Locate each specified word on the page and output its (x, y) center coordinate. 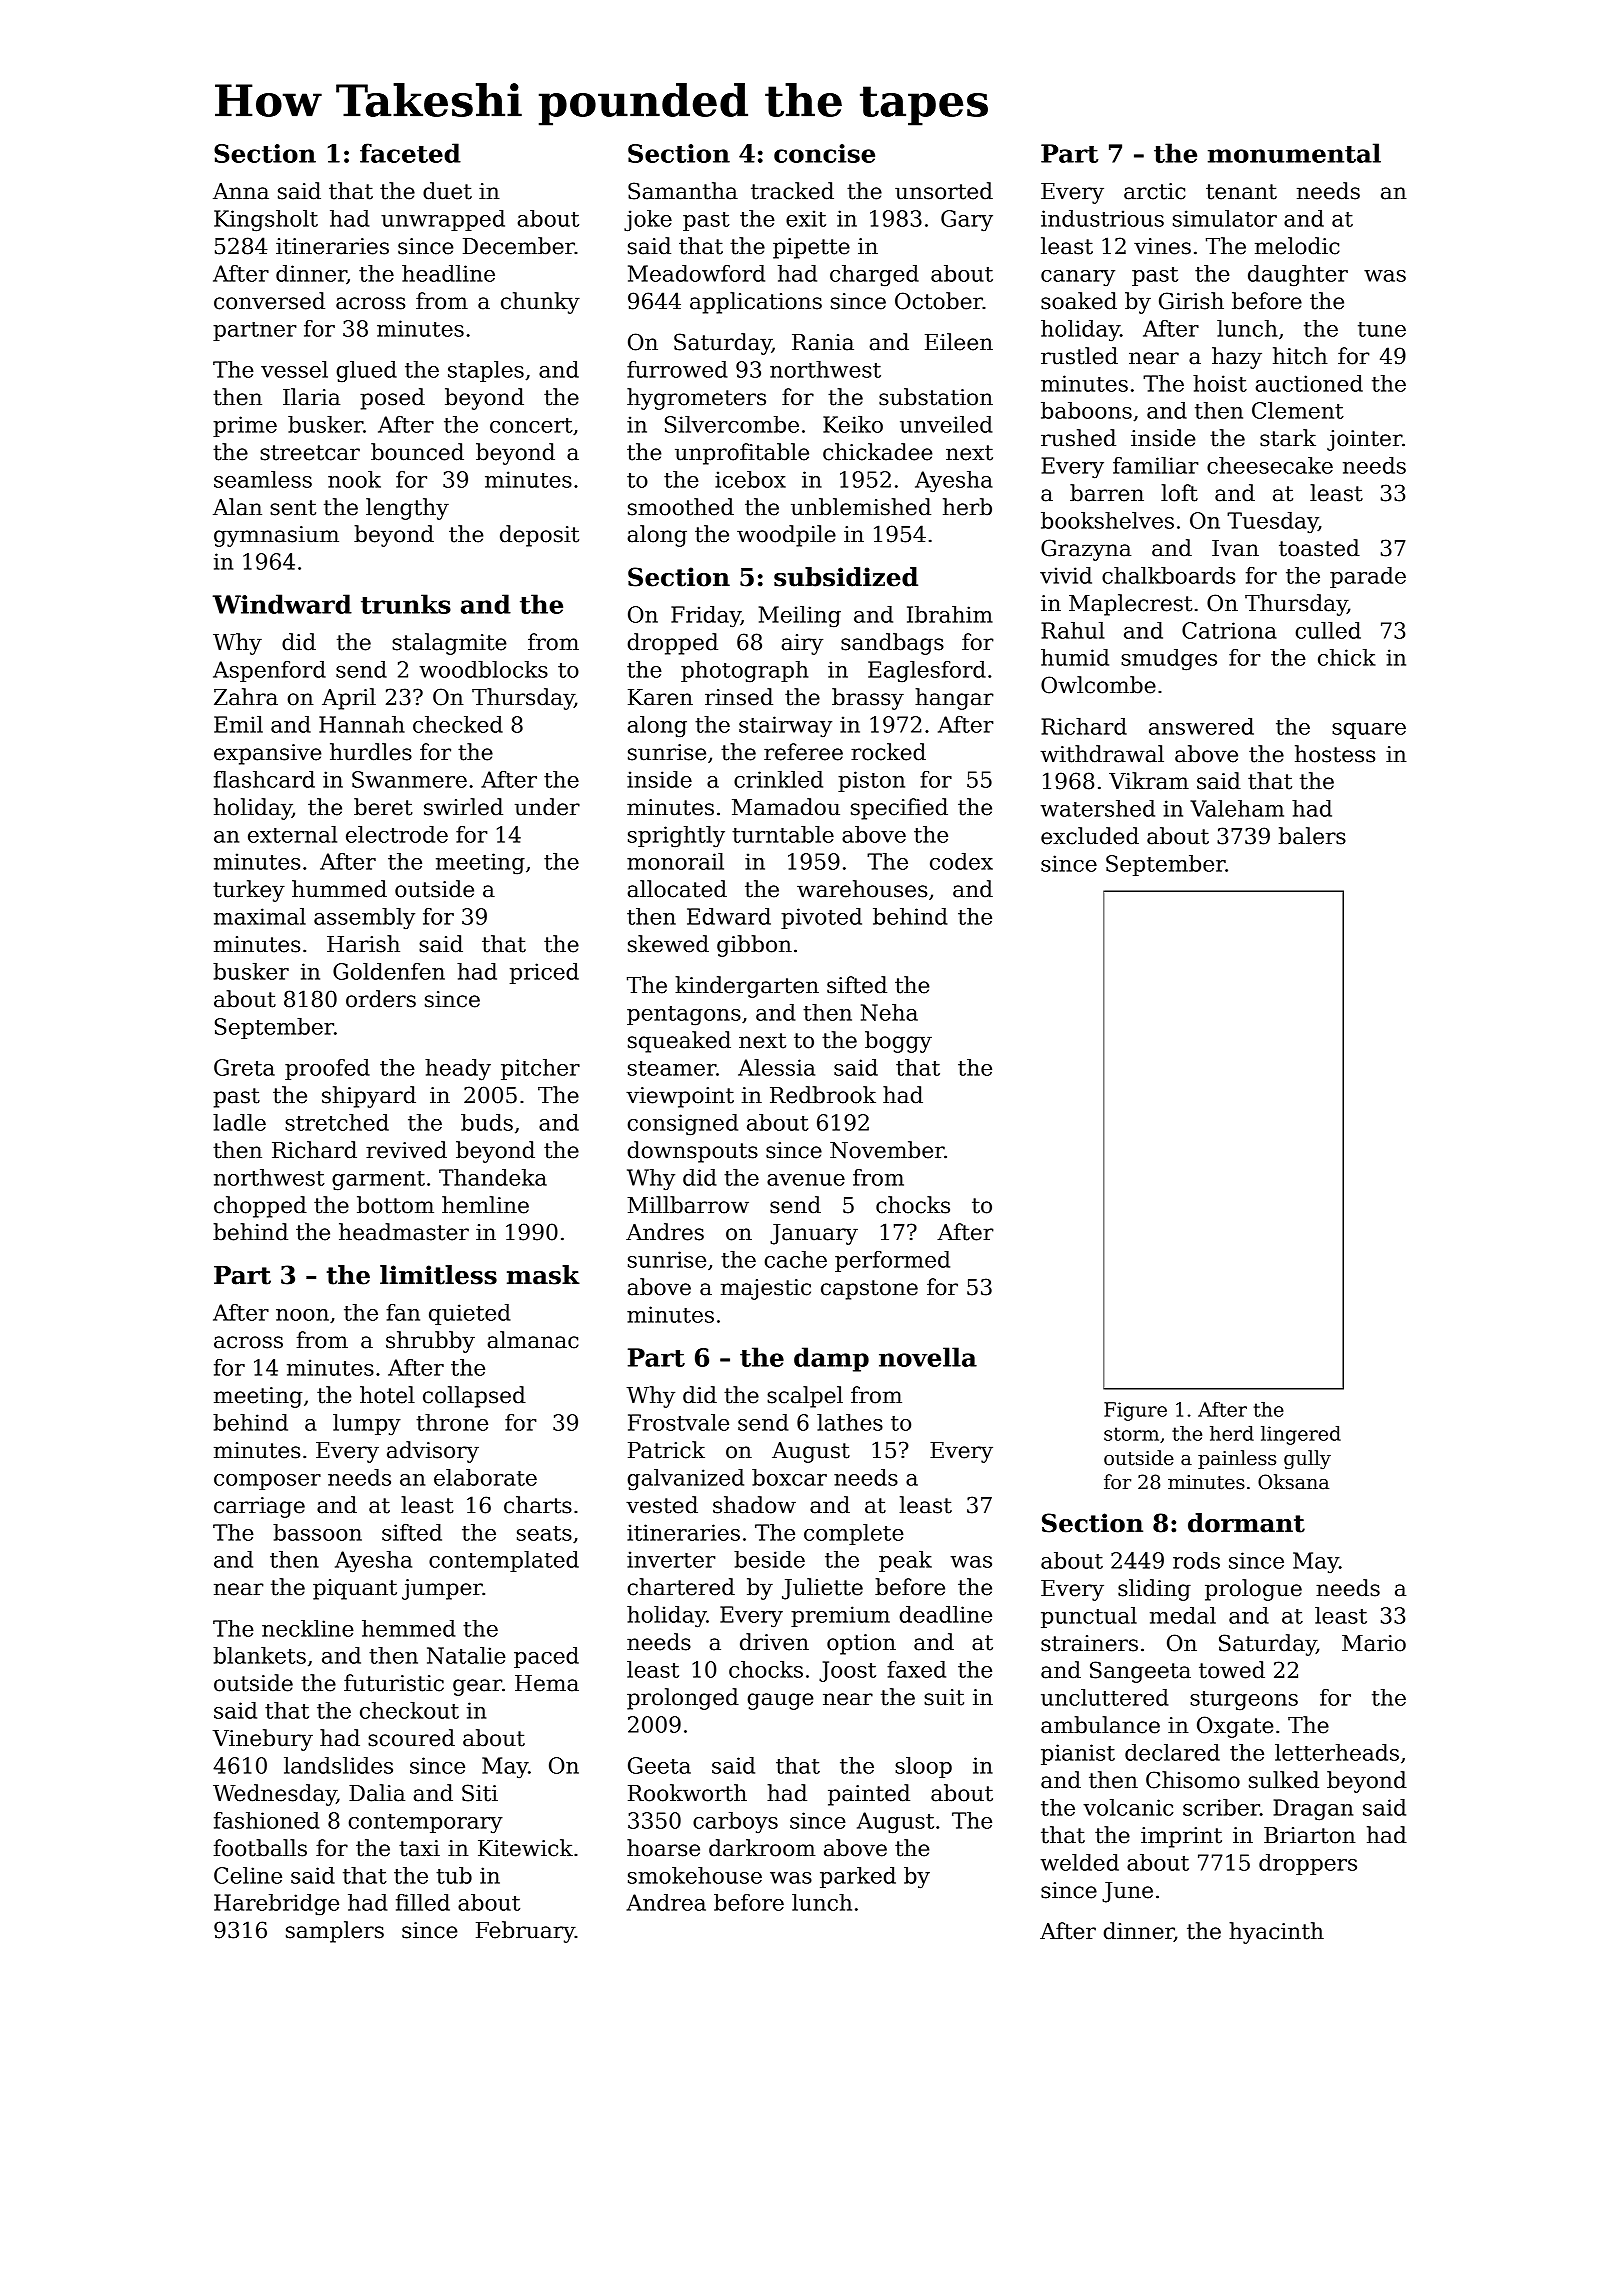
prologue (1253, 1590)
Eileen (959, 342)
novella (928, 1357)
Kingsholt (266, 221)
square (1369, 731)
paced (546, 1657)
